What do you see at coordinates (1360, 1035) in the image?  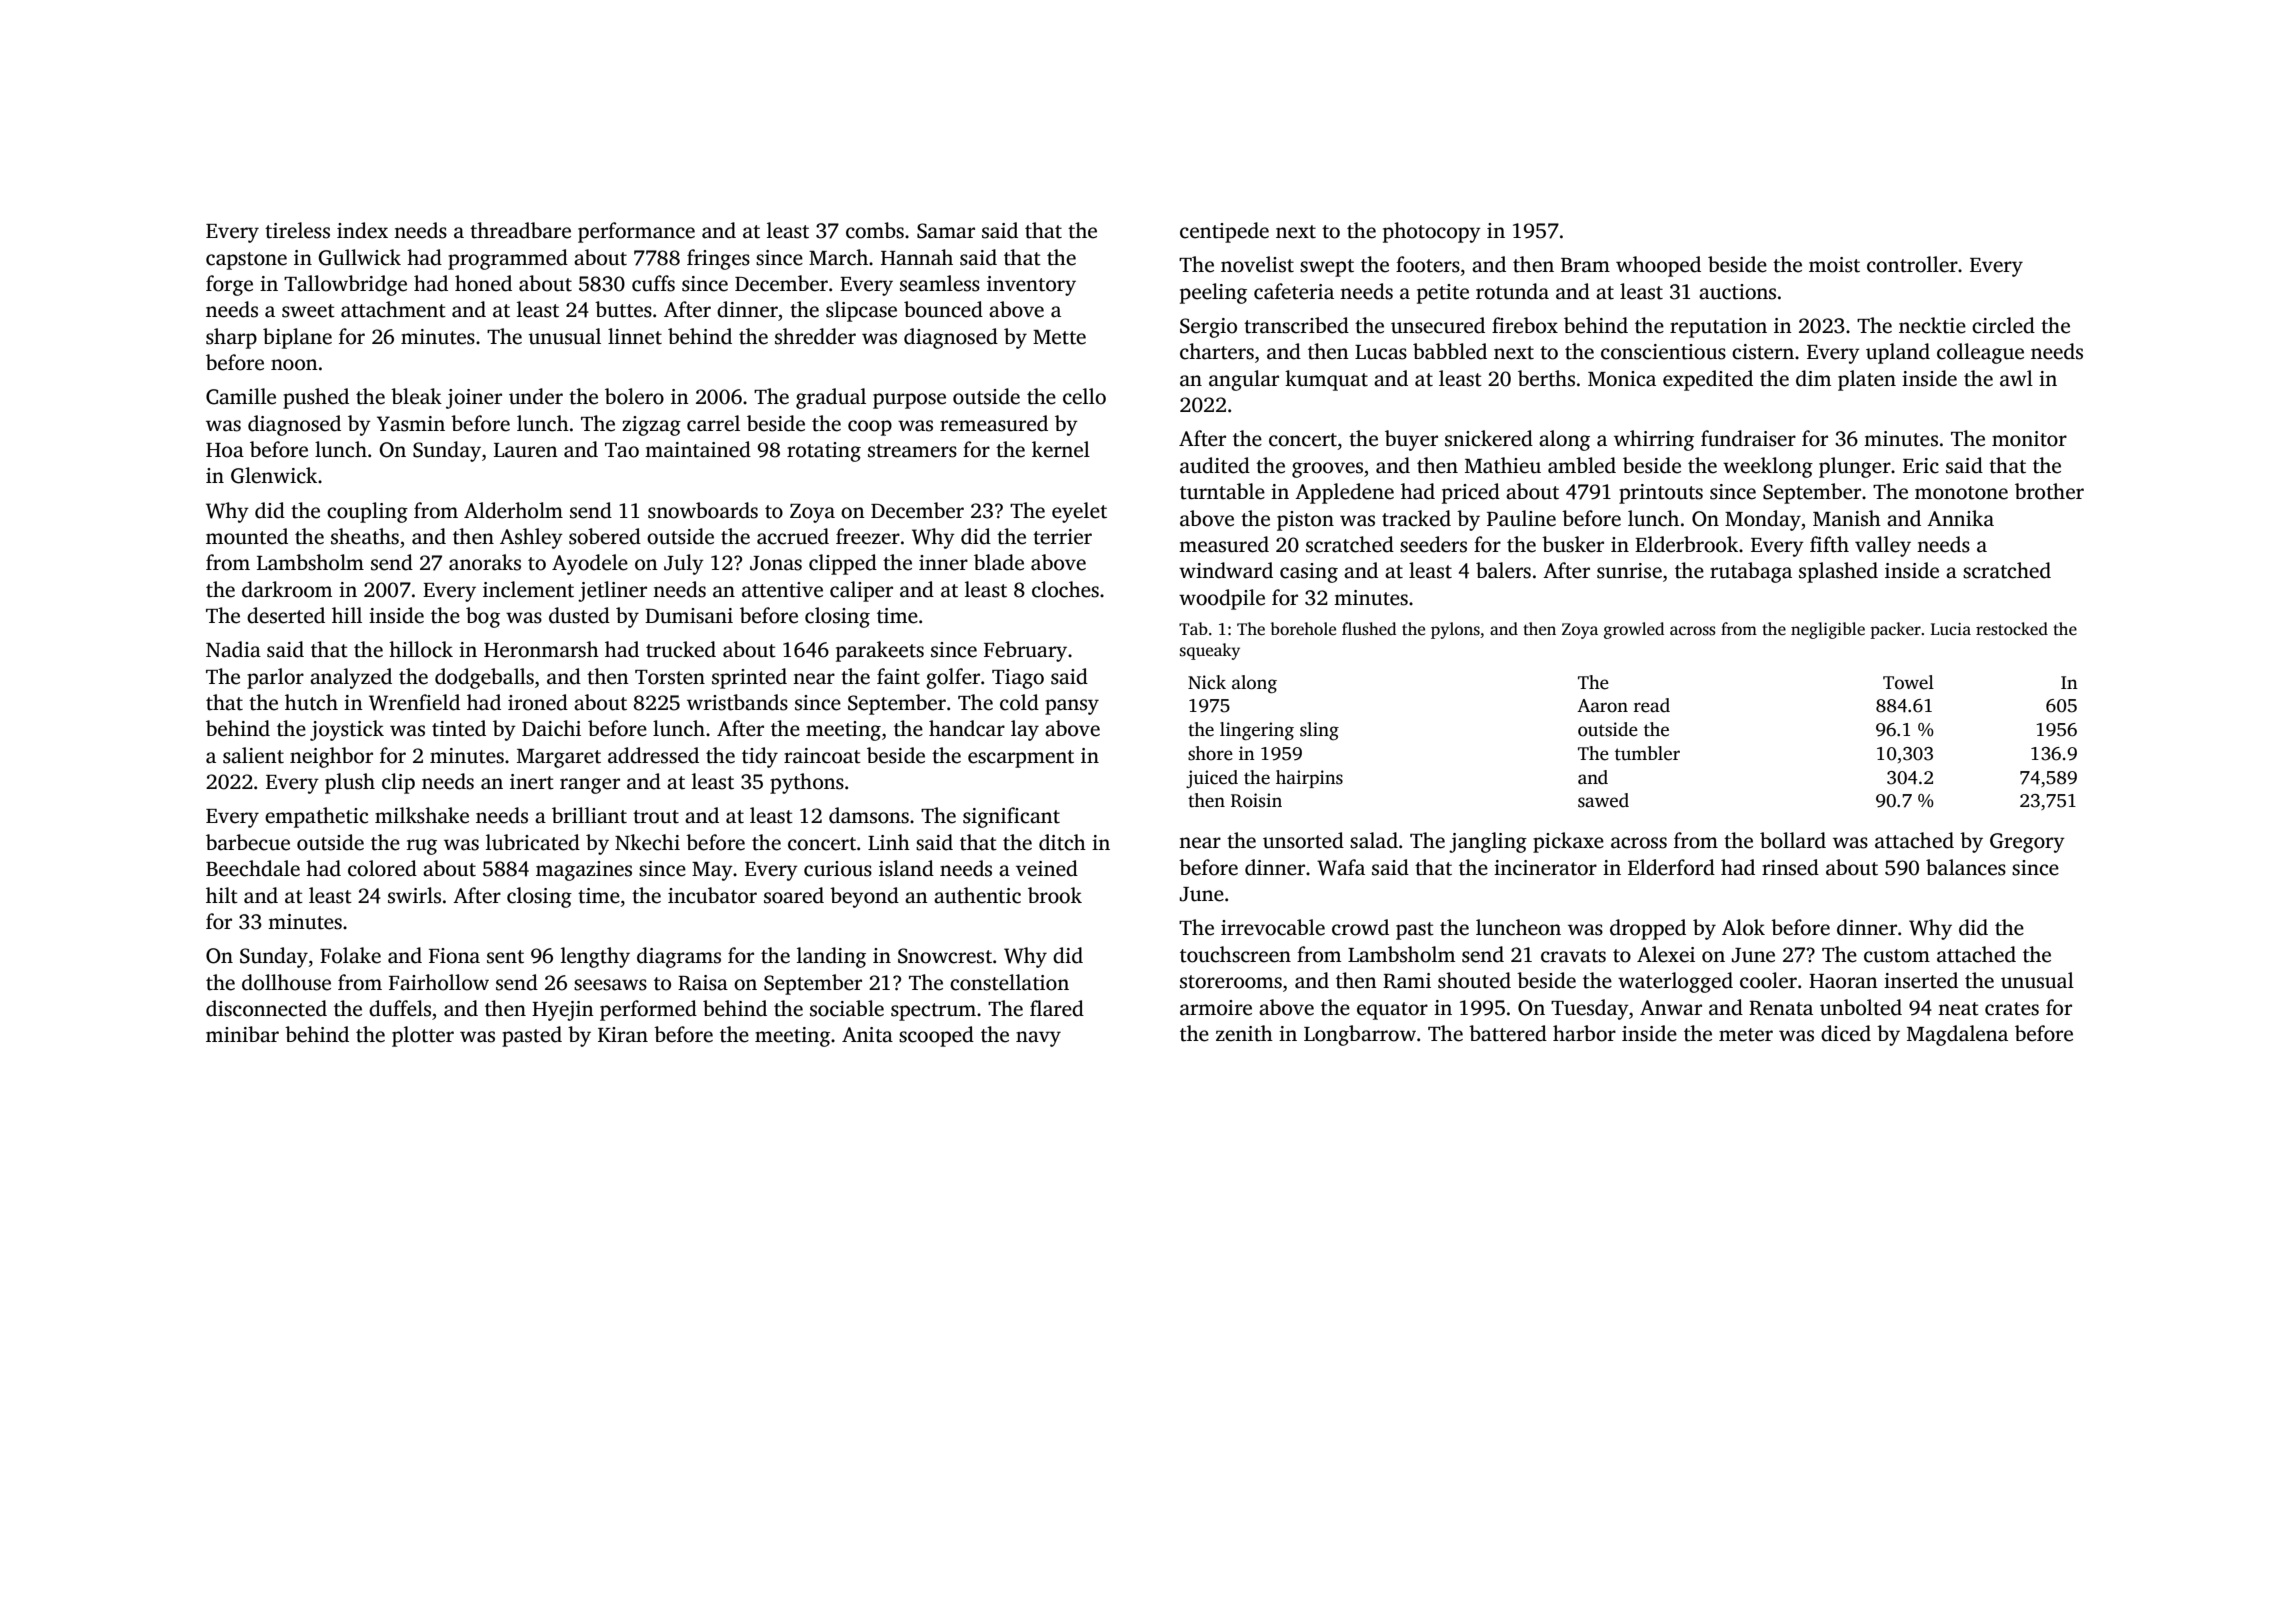 I see `Longbarrow` at bounding box center [1360, 1035].
